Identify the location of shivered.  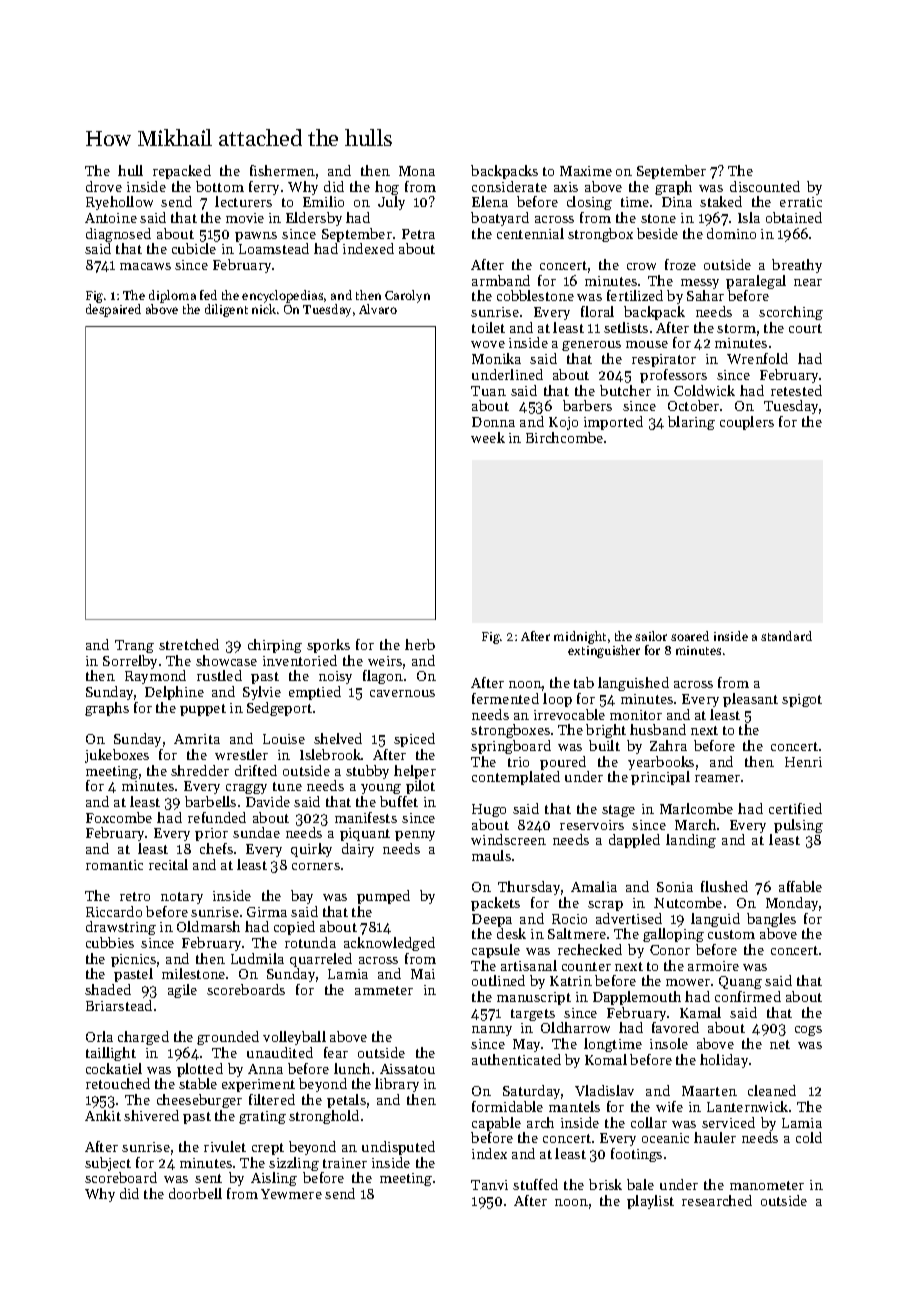
(151, 1115).
